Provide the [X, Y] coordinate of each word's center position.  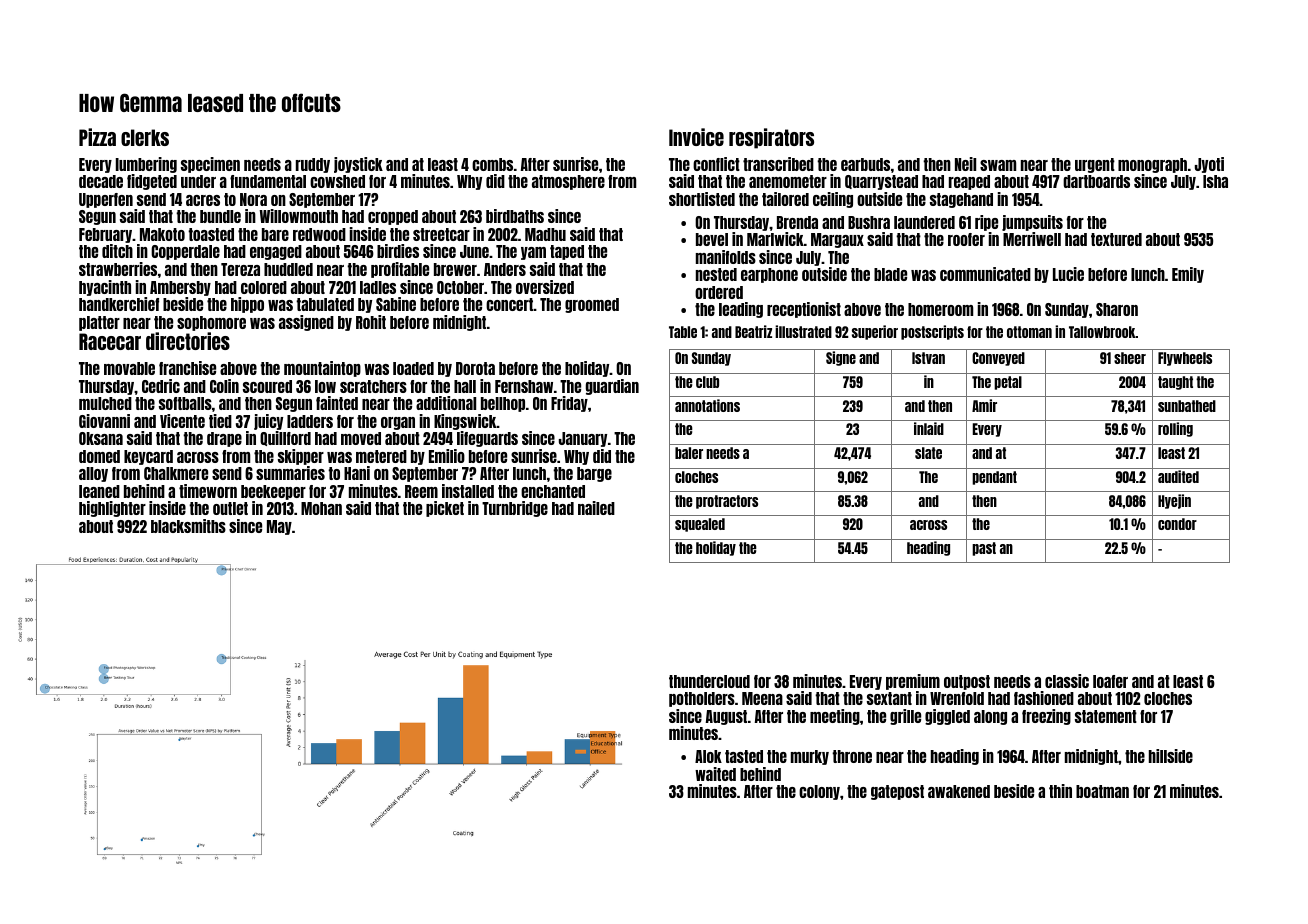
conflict [716, 164]
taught [1175, 383]
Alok [708, 756]
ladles [378, 287]
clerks [145, 137]
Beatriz [753, 331]
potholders [702, 699]
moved [361, 438]
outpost [967, 682]
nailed [596, 508]
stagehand [961, 200]
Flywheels [1185, 359]
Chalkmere [176, 473]
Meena [762, 698]
